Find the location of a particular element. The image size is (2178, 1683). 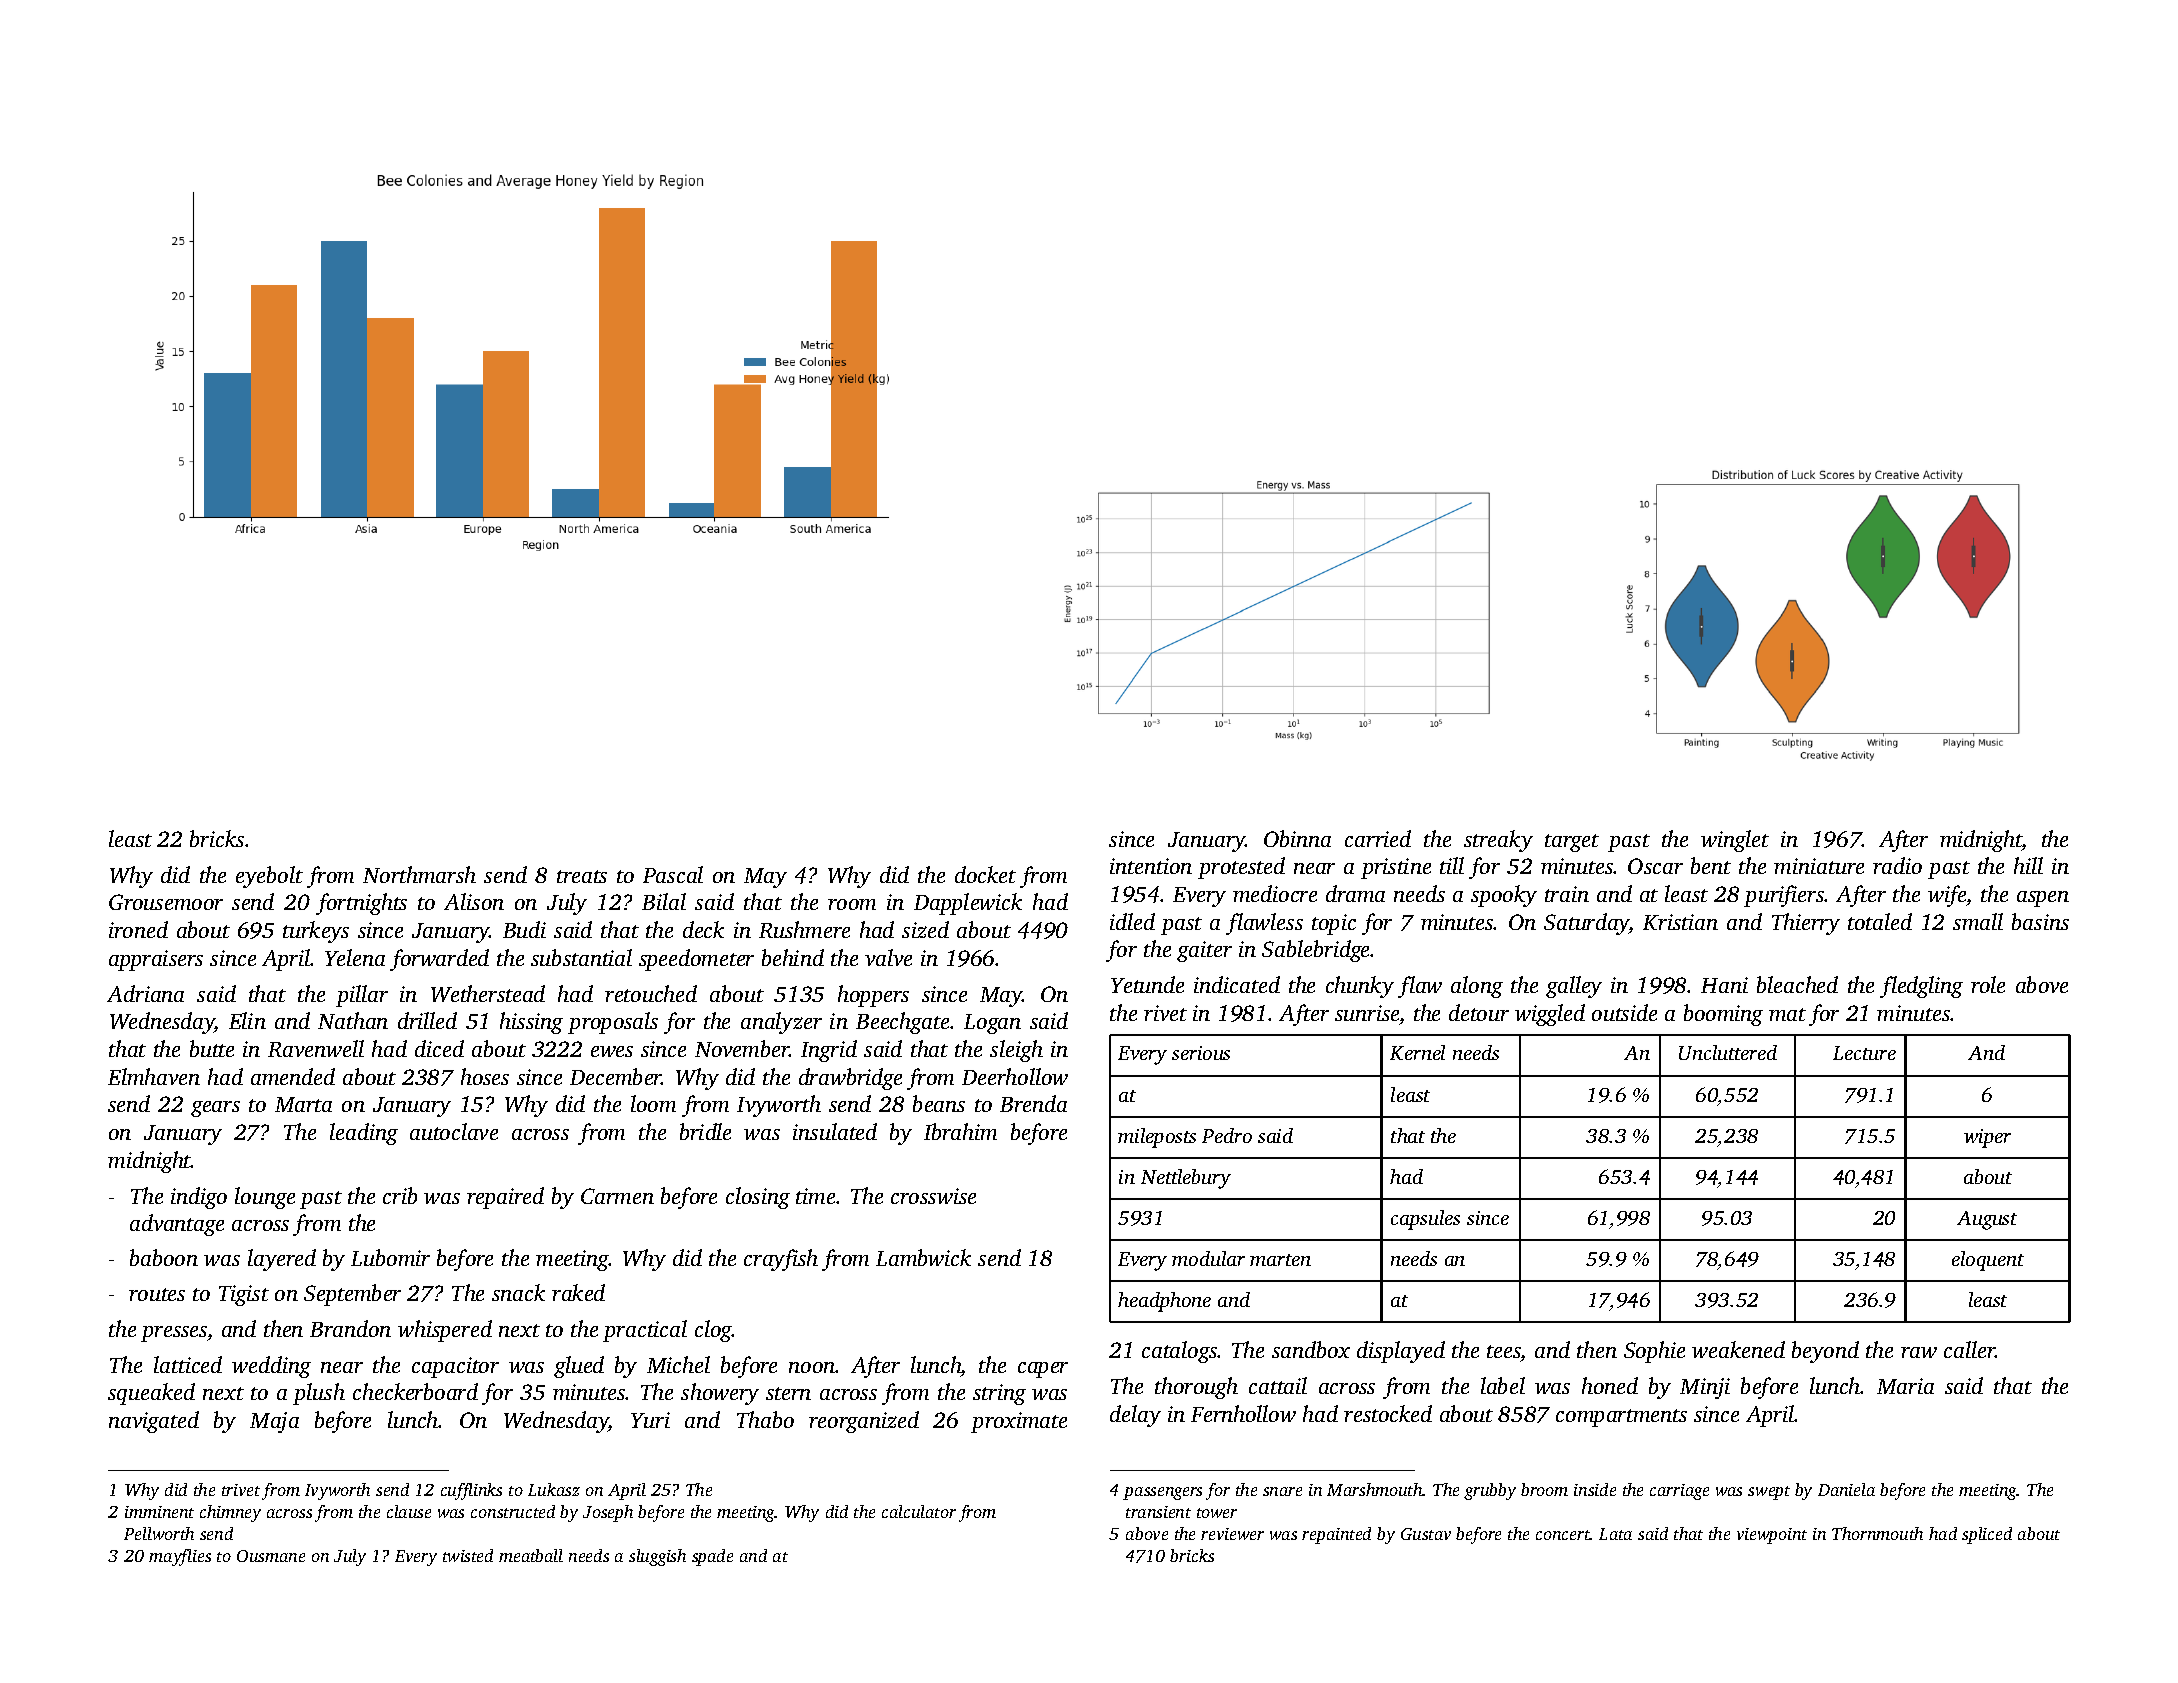

sandbox is located at coordinates (1311, 1349).
